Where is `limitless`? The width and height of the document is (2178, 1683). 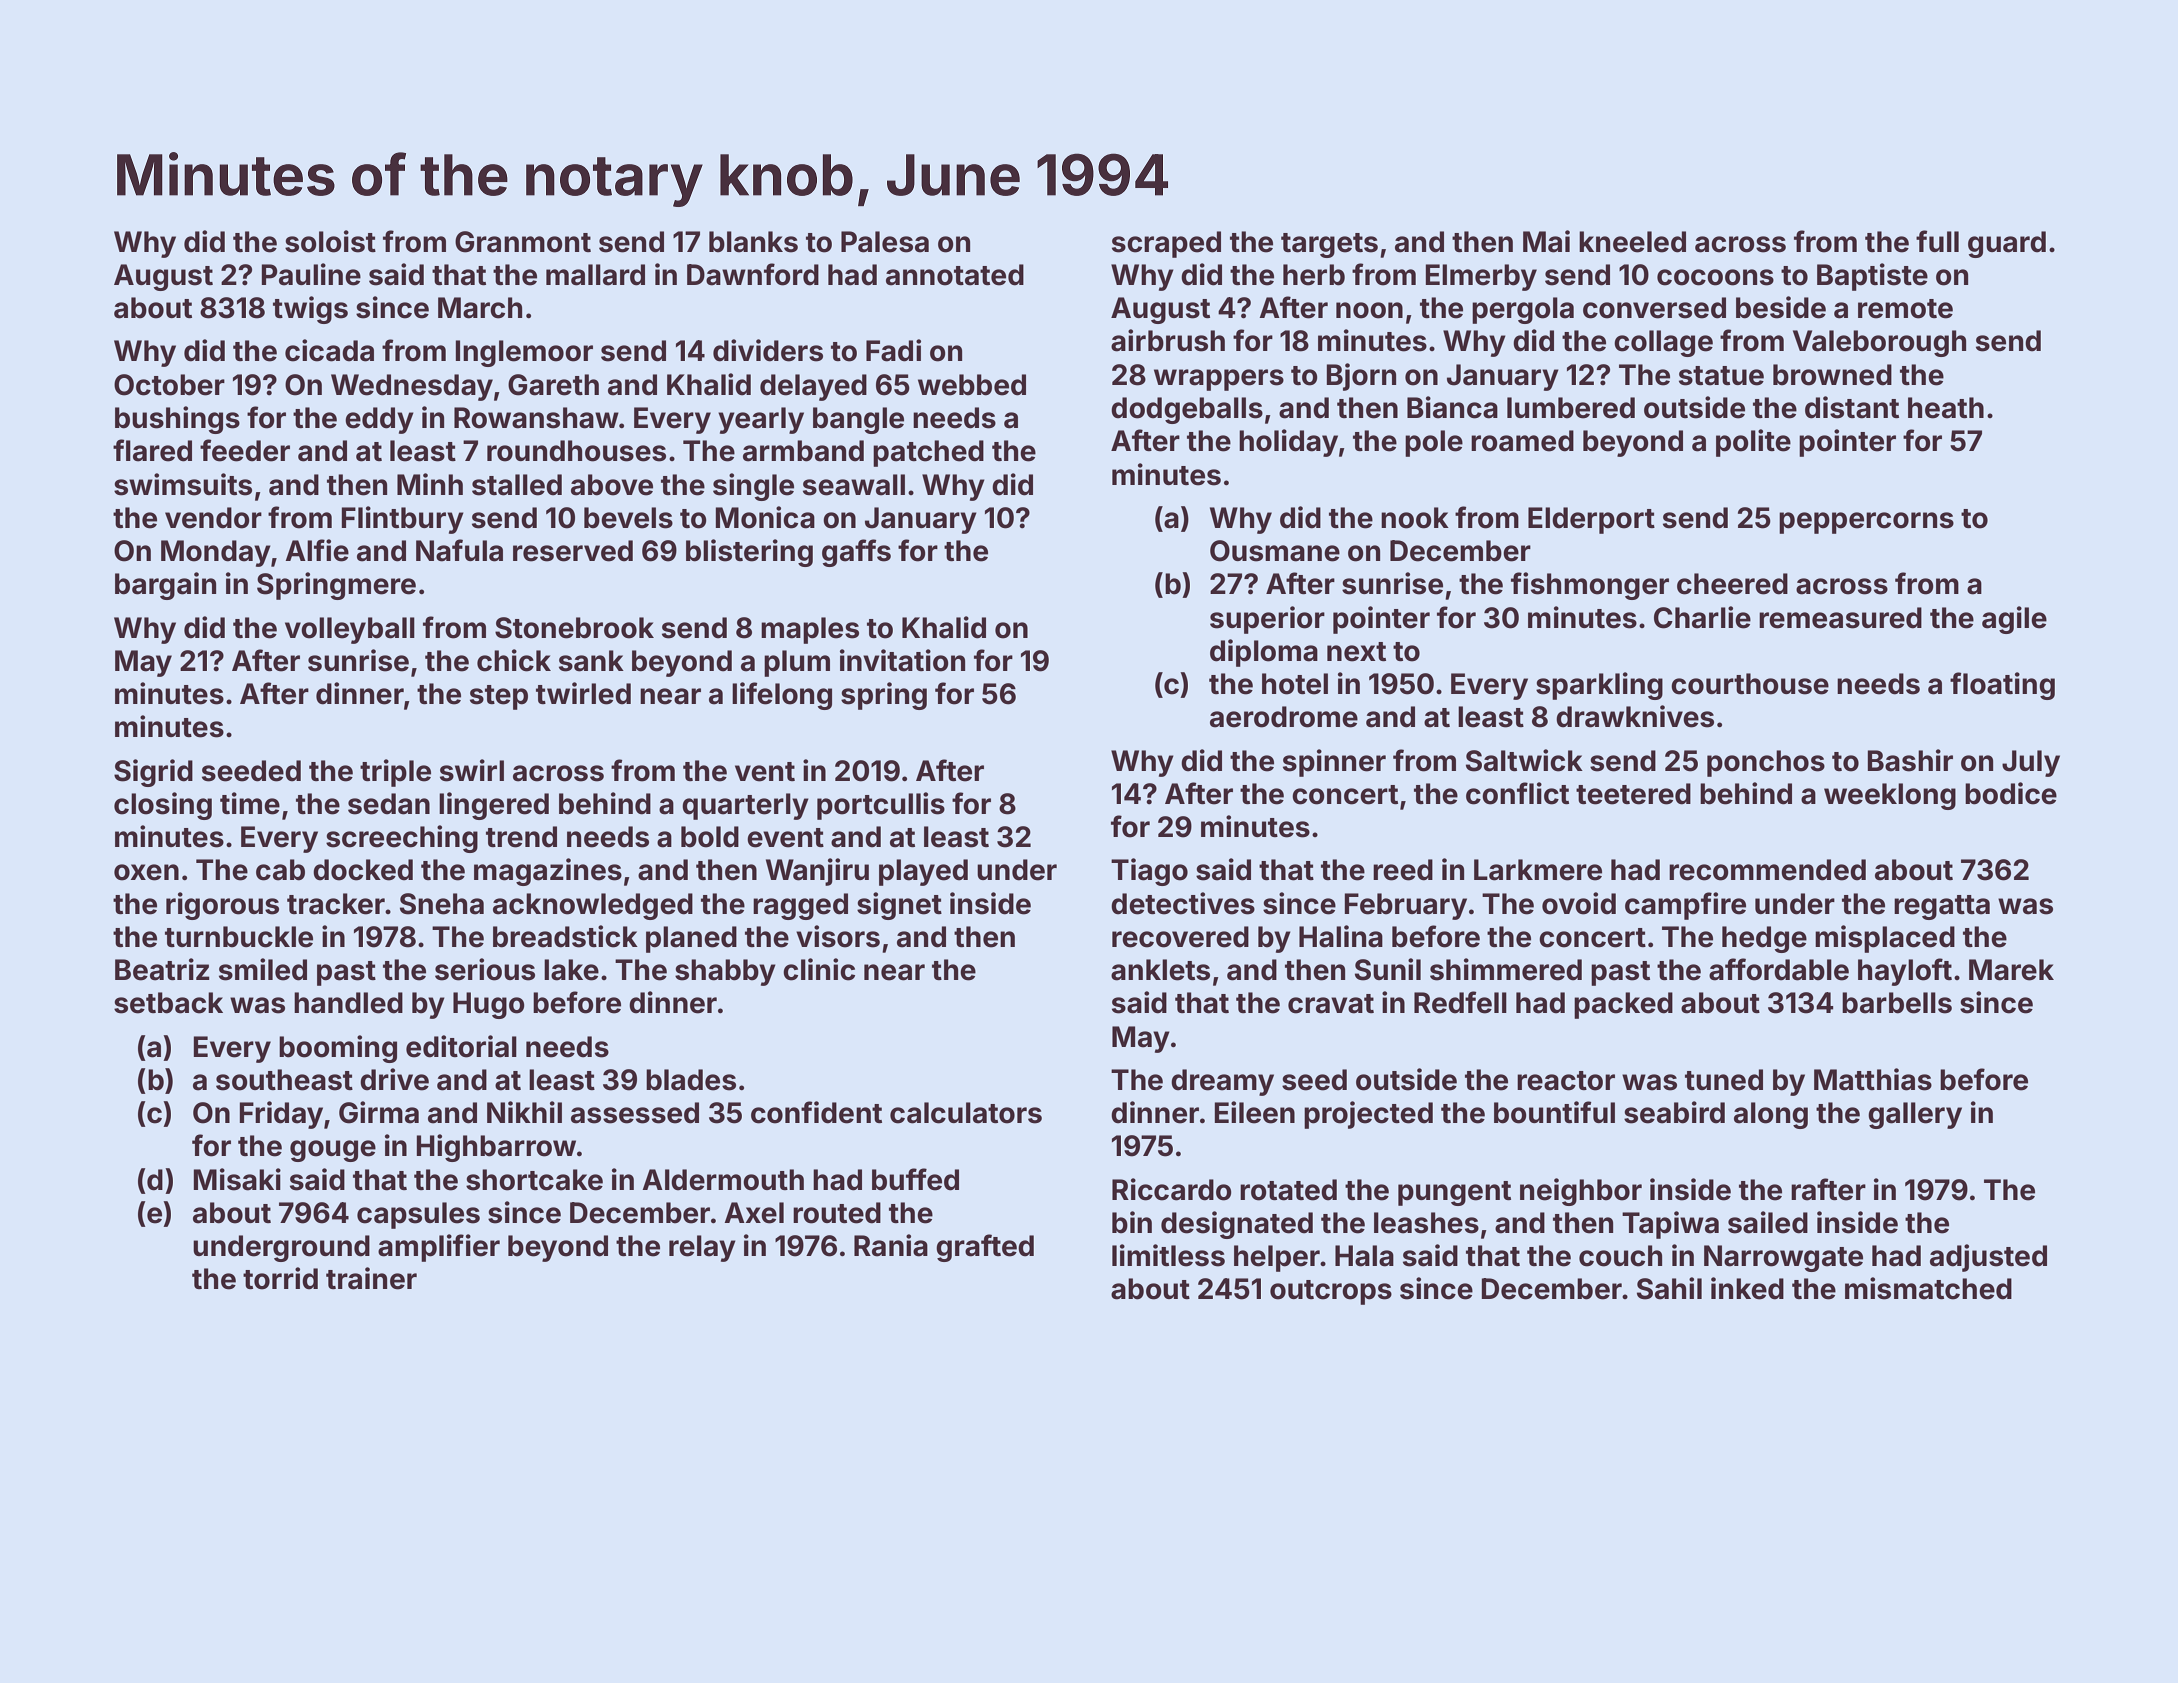
limitless is located at coordinates (1168, 1255).
